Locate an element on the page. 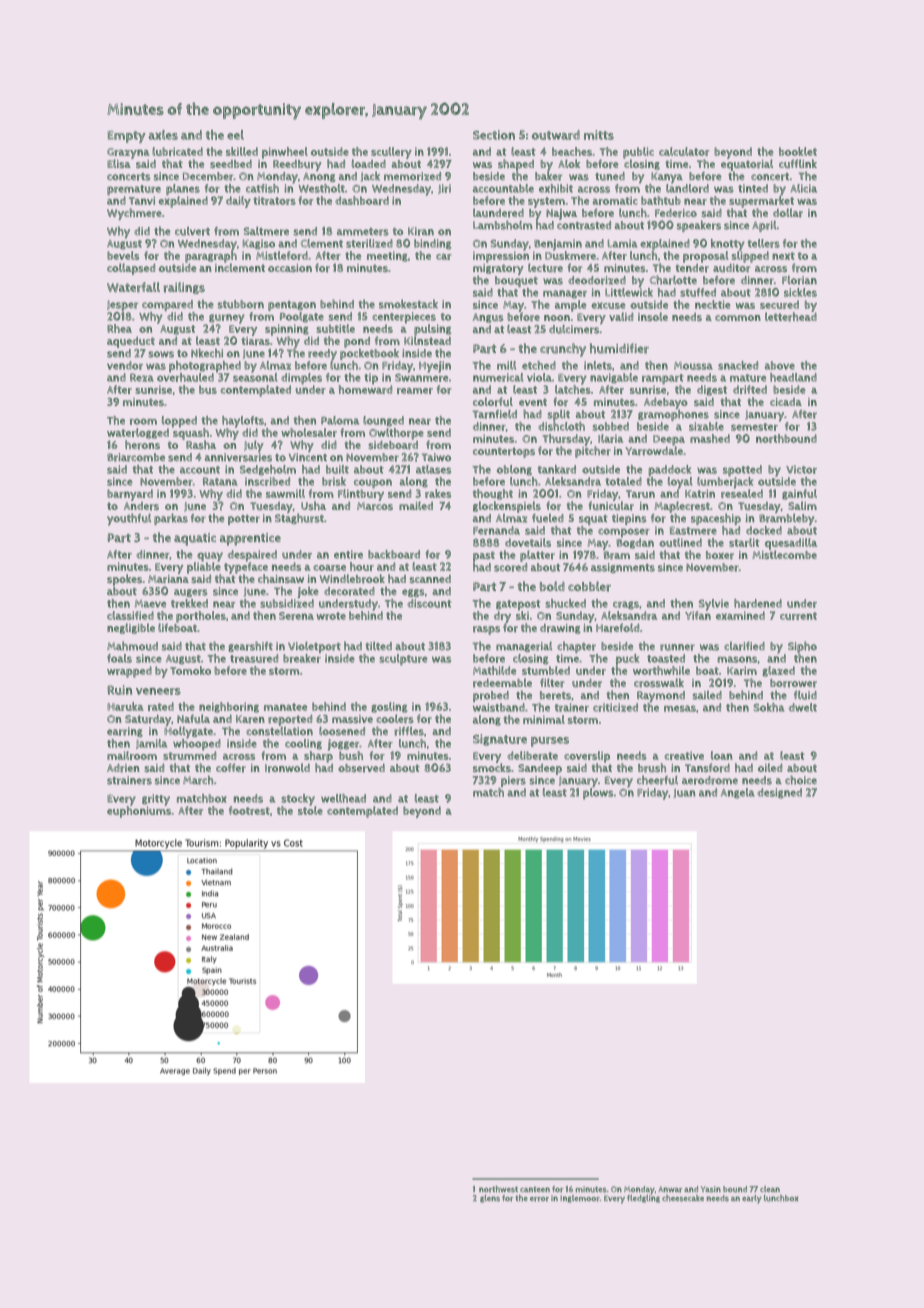 Image resolution: width=924 pixels, height=1308 pixels. Moussa is located at coordinates (693, 366).
